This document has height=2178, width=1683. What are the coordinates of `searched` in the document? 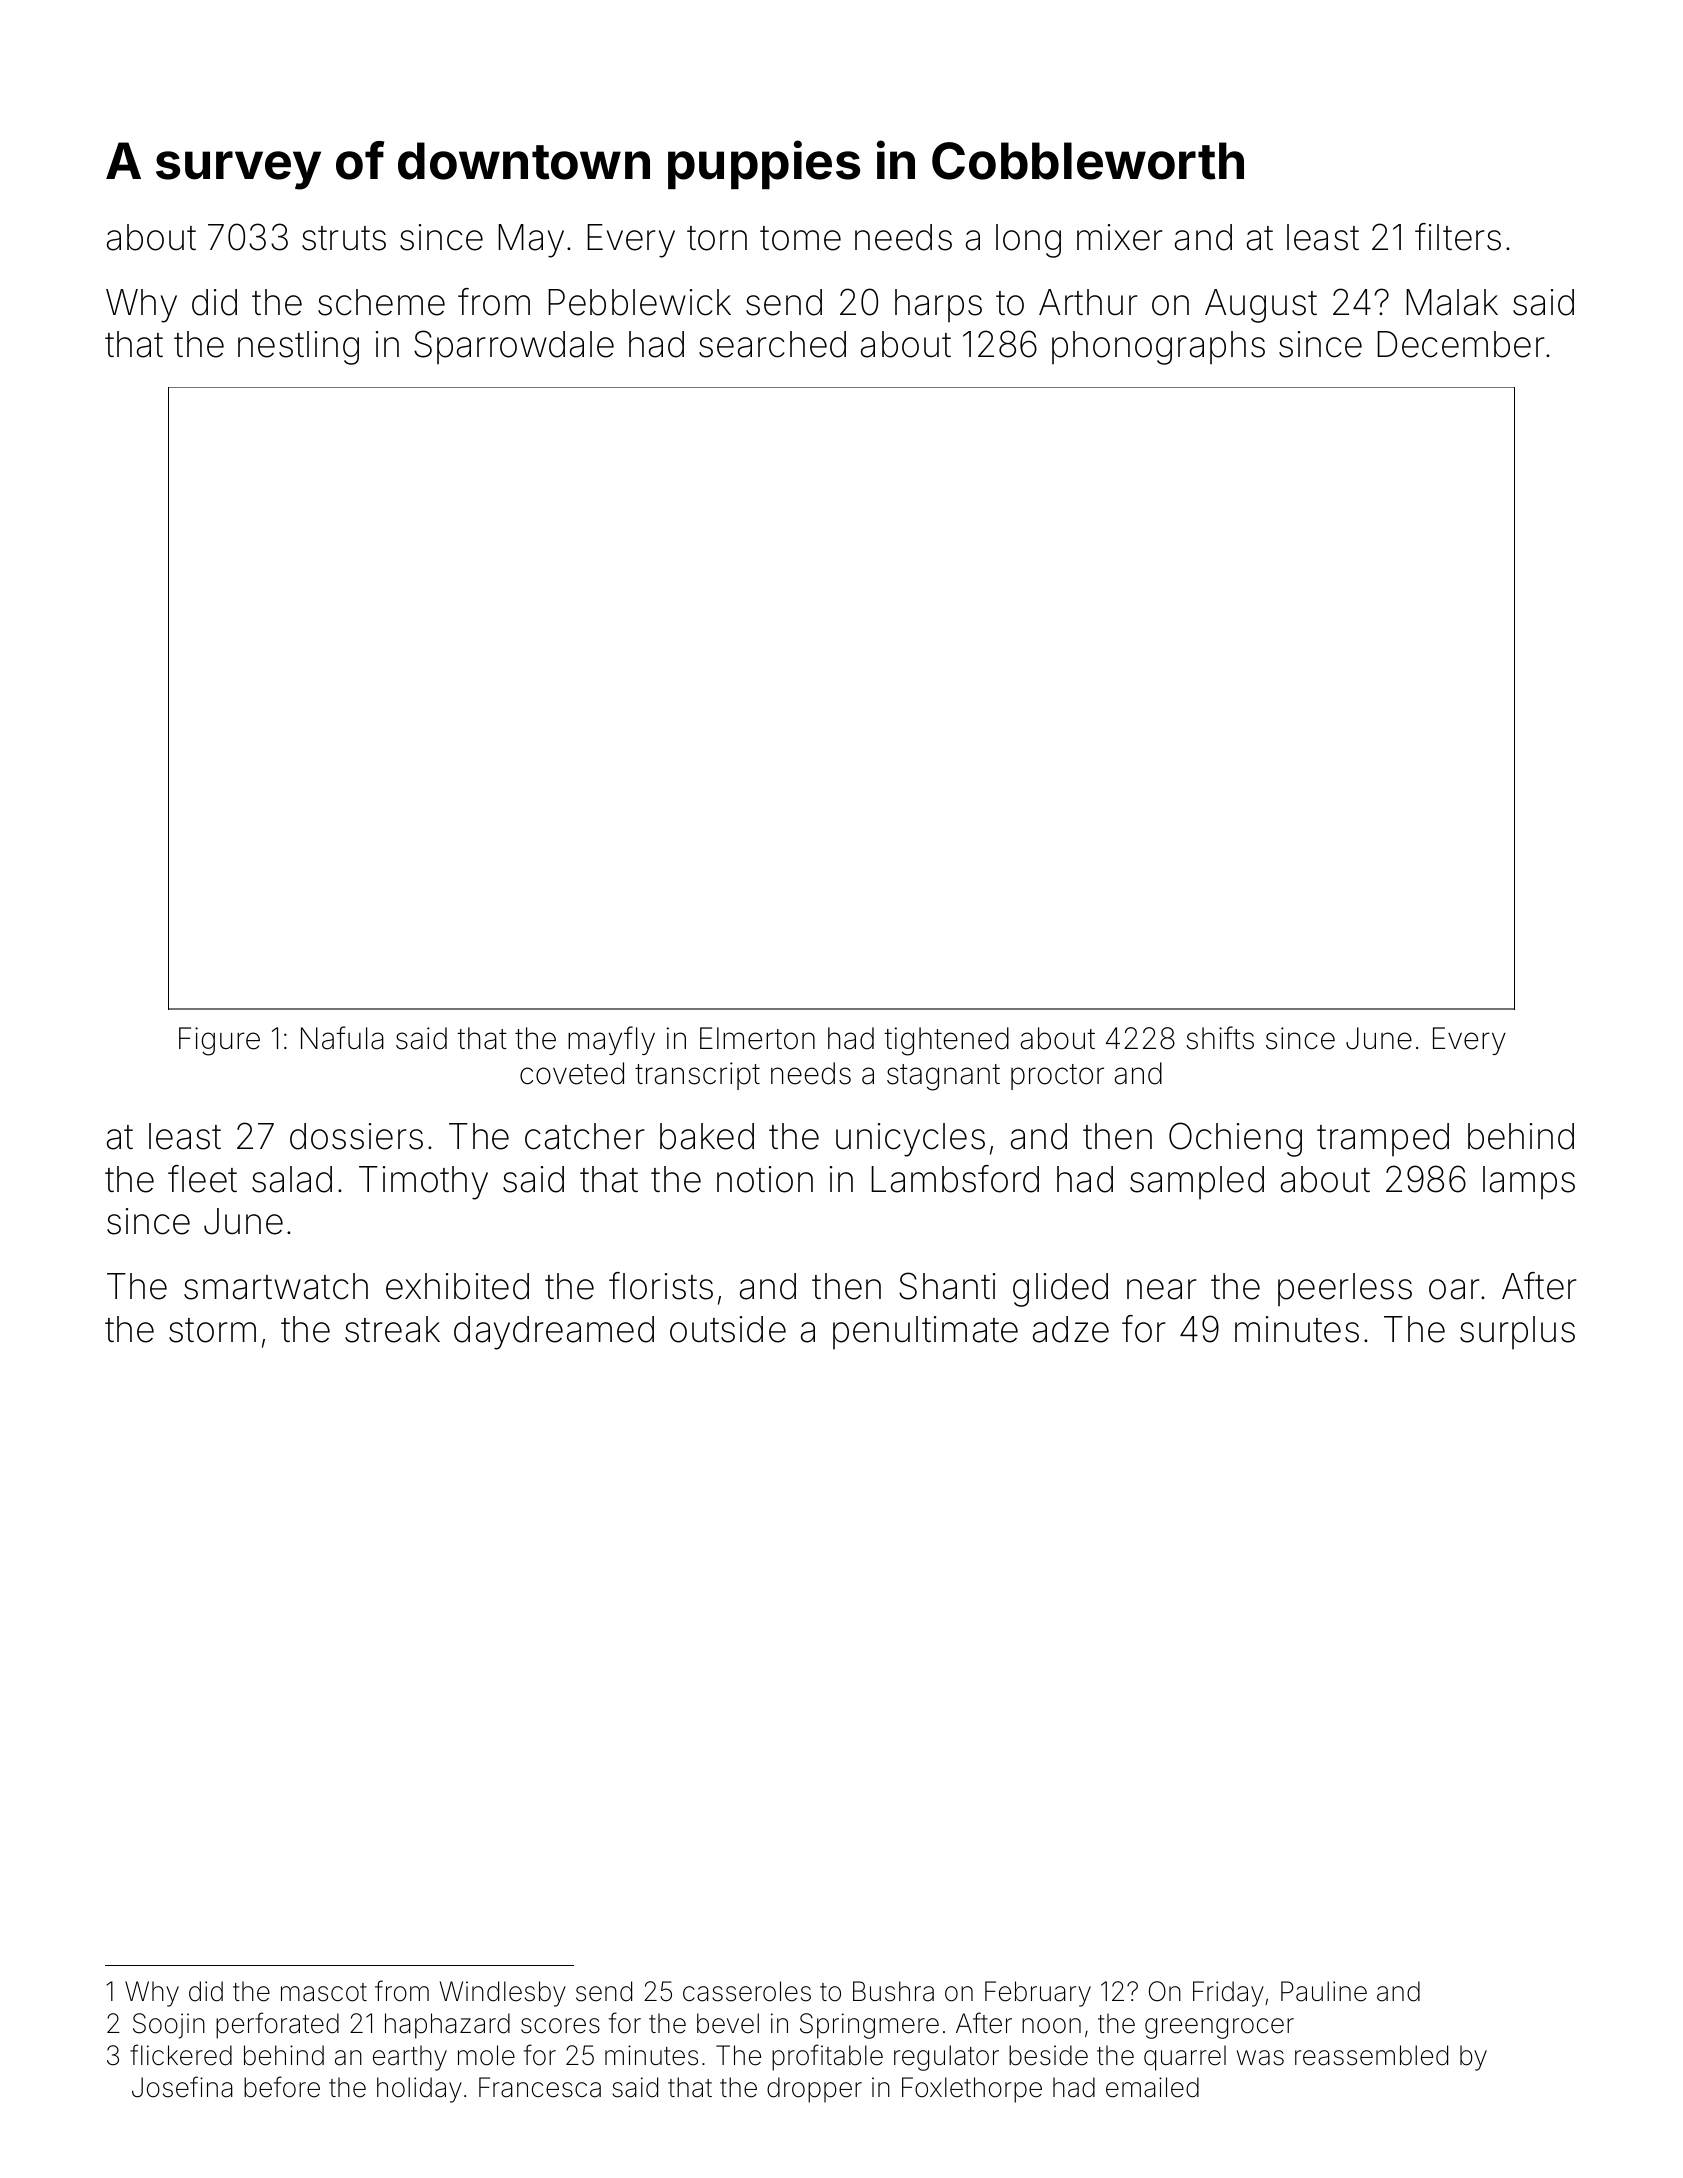 It's located at (772, 344).
